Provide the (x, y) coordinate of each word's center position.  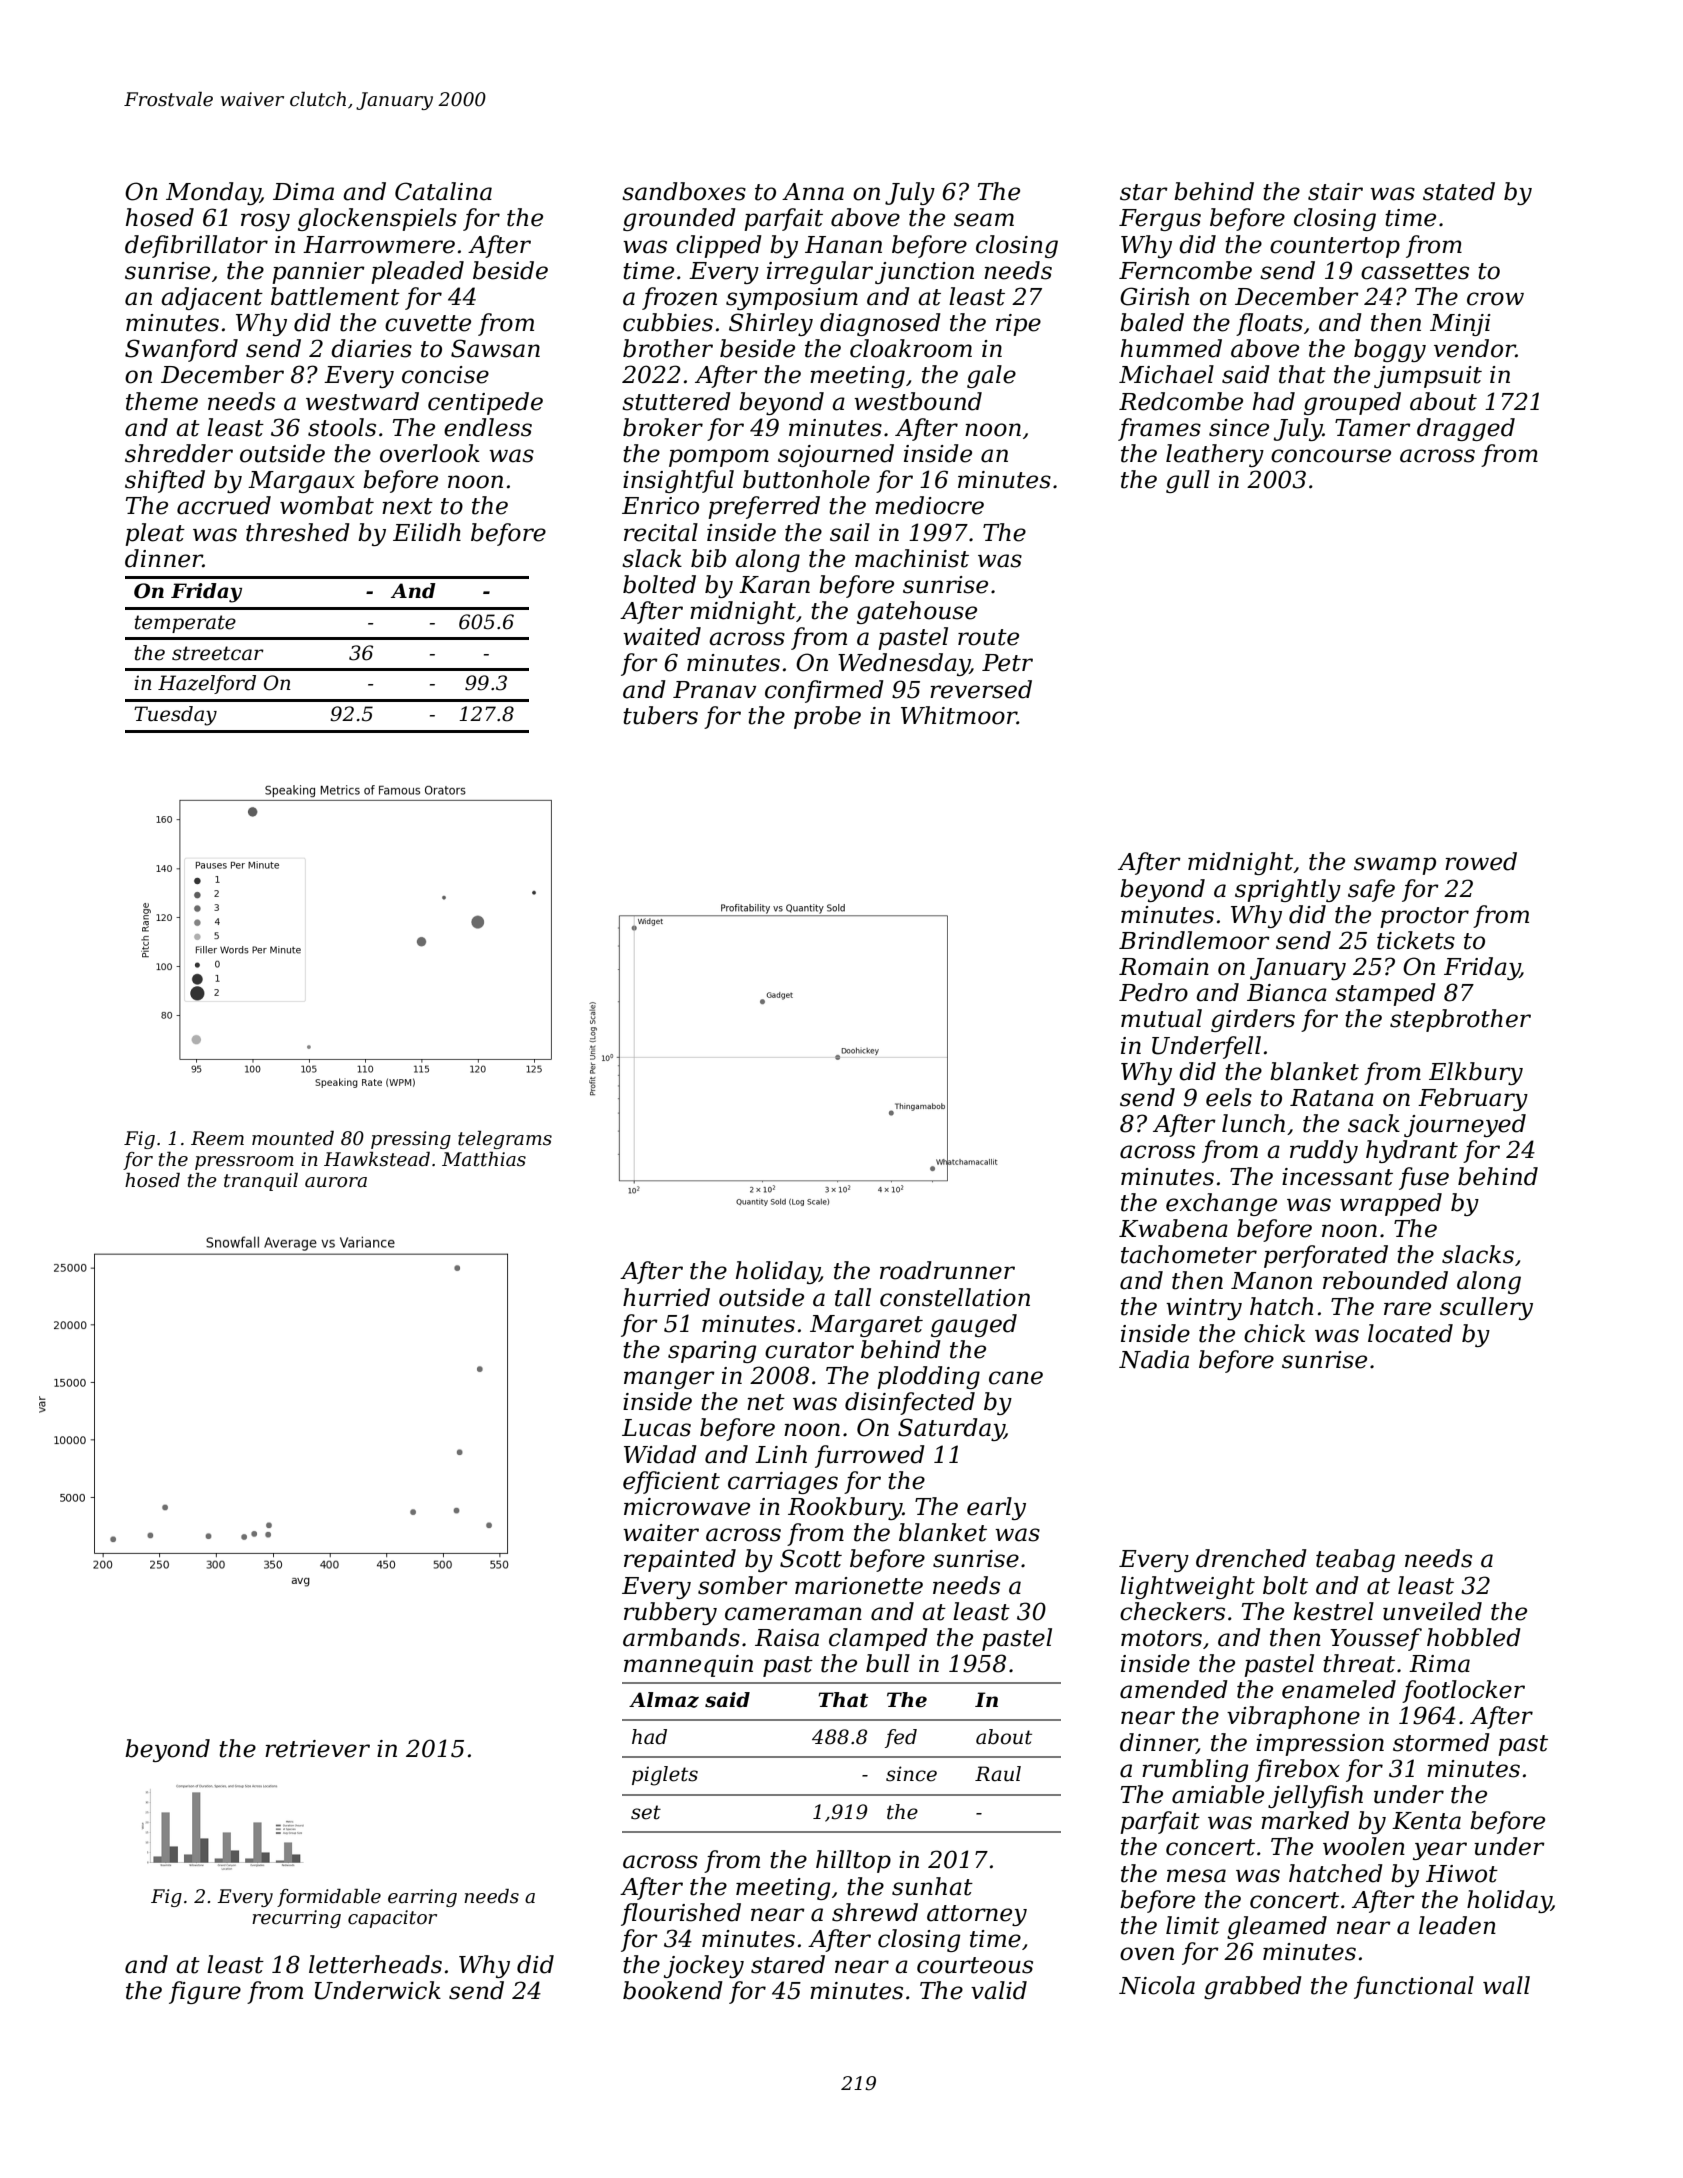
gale (991, 376)
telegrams (505, 1140)
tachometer (1189, 1254)
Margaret (866, 1326)
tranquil (261, 1182)
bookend (673, 1990)
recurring (296, 1919)
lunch (1253, 1123)
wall (1506, 1985)
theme (162, 401)
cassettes (1415, 271)
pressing (411, 1140)
